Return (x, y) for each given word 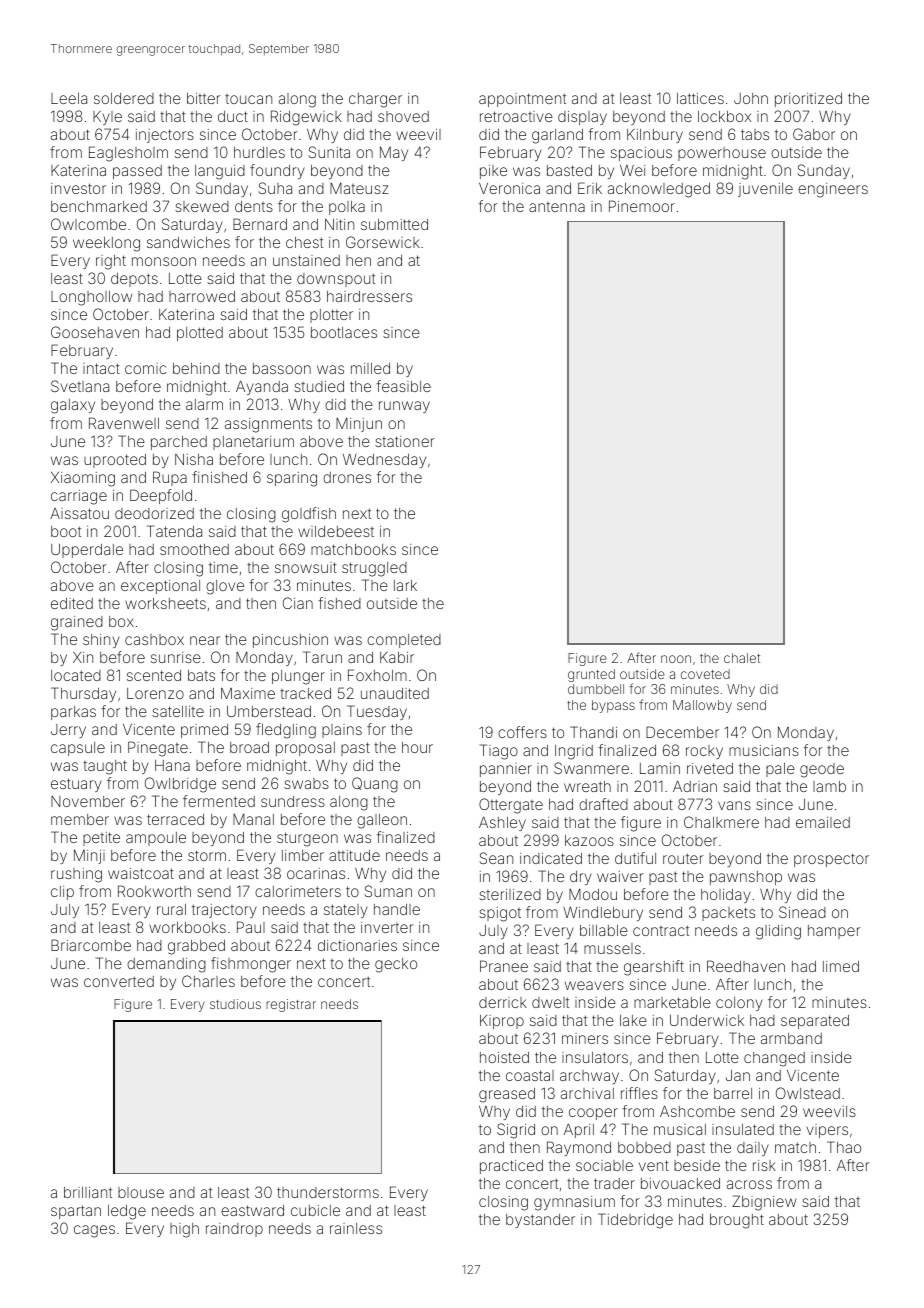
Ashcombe (697, 1111)
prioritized (808, 100)
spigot (500, 914)
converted (119, 981)
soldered (124, 98)
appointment (522, 100)
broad (249, 747)
